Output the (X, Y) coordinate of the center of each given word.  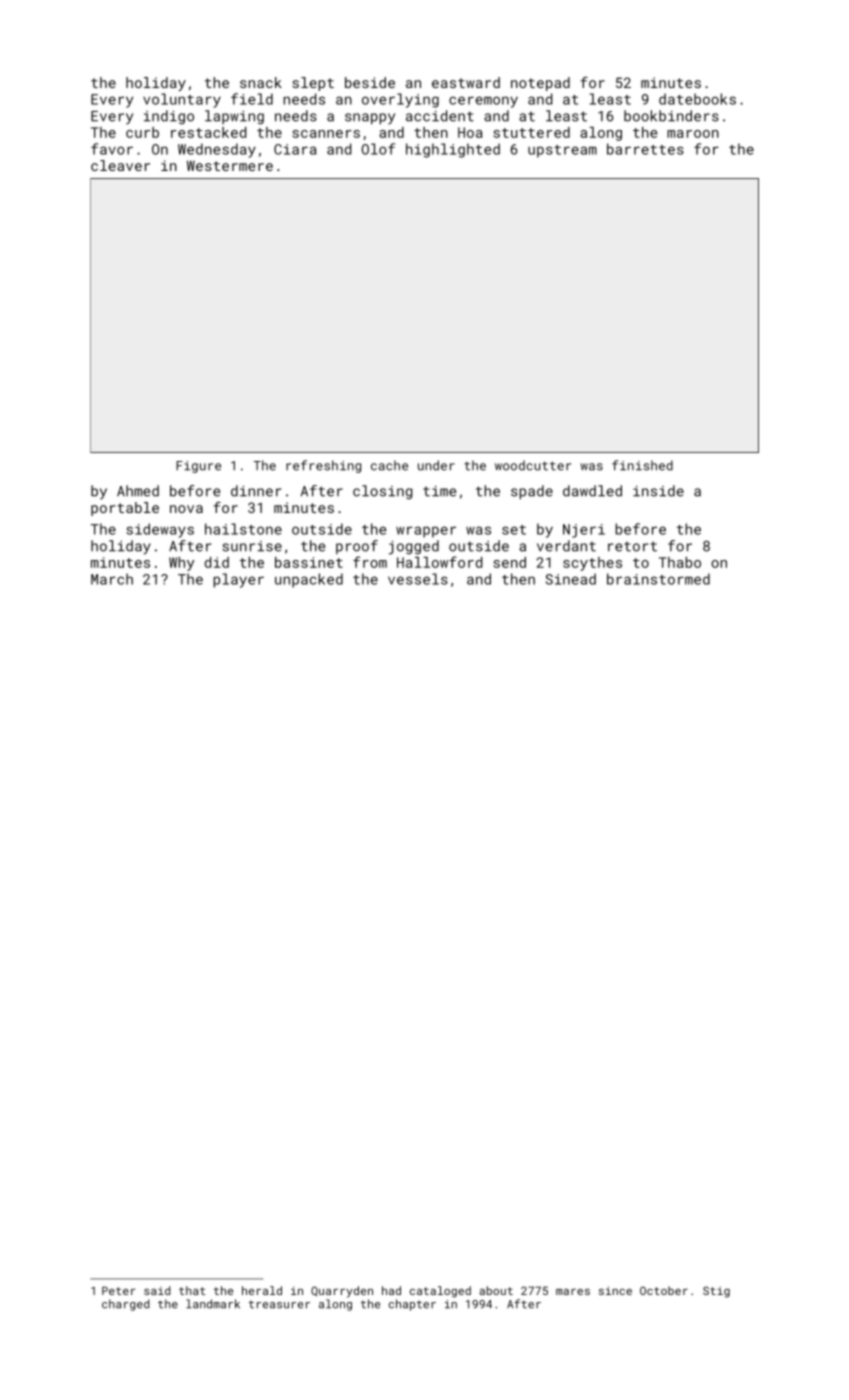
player (238, 580)
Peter (118, 1290)
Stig (716, 1292)
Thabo (680, 562)
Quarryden (342, 1292)
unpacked (309, 580)
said (157, 1290)
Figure (198, 467)
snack (261, 82)
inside (658, 491)
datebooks (697, 99)
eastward (466, 82)
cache (389, 465)
